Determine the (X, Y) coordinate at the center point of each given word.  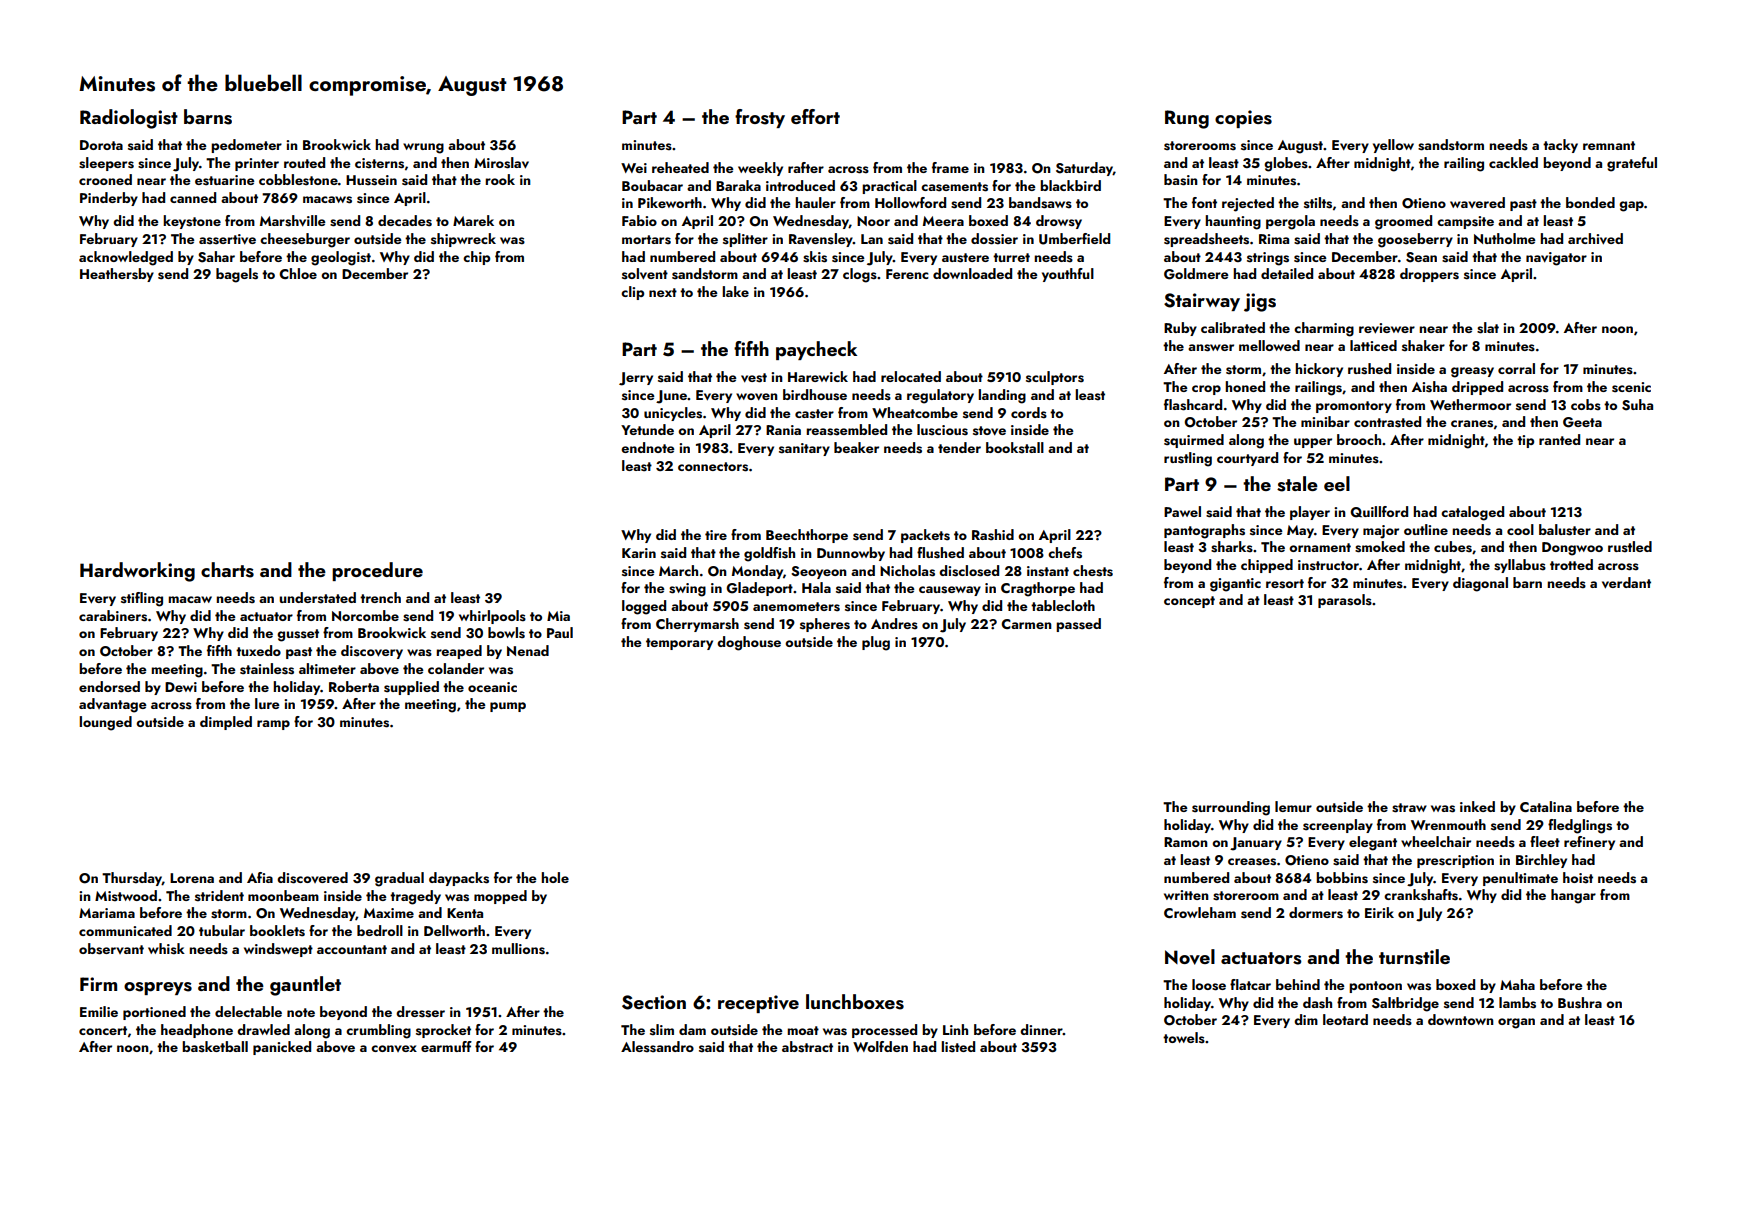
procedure (377, 571)
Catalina (1546, 806)
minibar (1325, 421)
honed (1245, 386)
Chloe (298, 273)
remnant (1609, 145)
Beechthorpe (807, 536)
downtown (1461, 1019)
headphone (197, 1031)
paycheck (816, 350)
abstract (807, 1047)
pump (508, 707)
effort (815, 116)
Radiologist (129, 119)
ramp (273, 725)
